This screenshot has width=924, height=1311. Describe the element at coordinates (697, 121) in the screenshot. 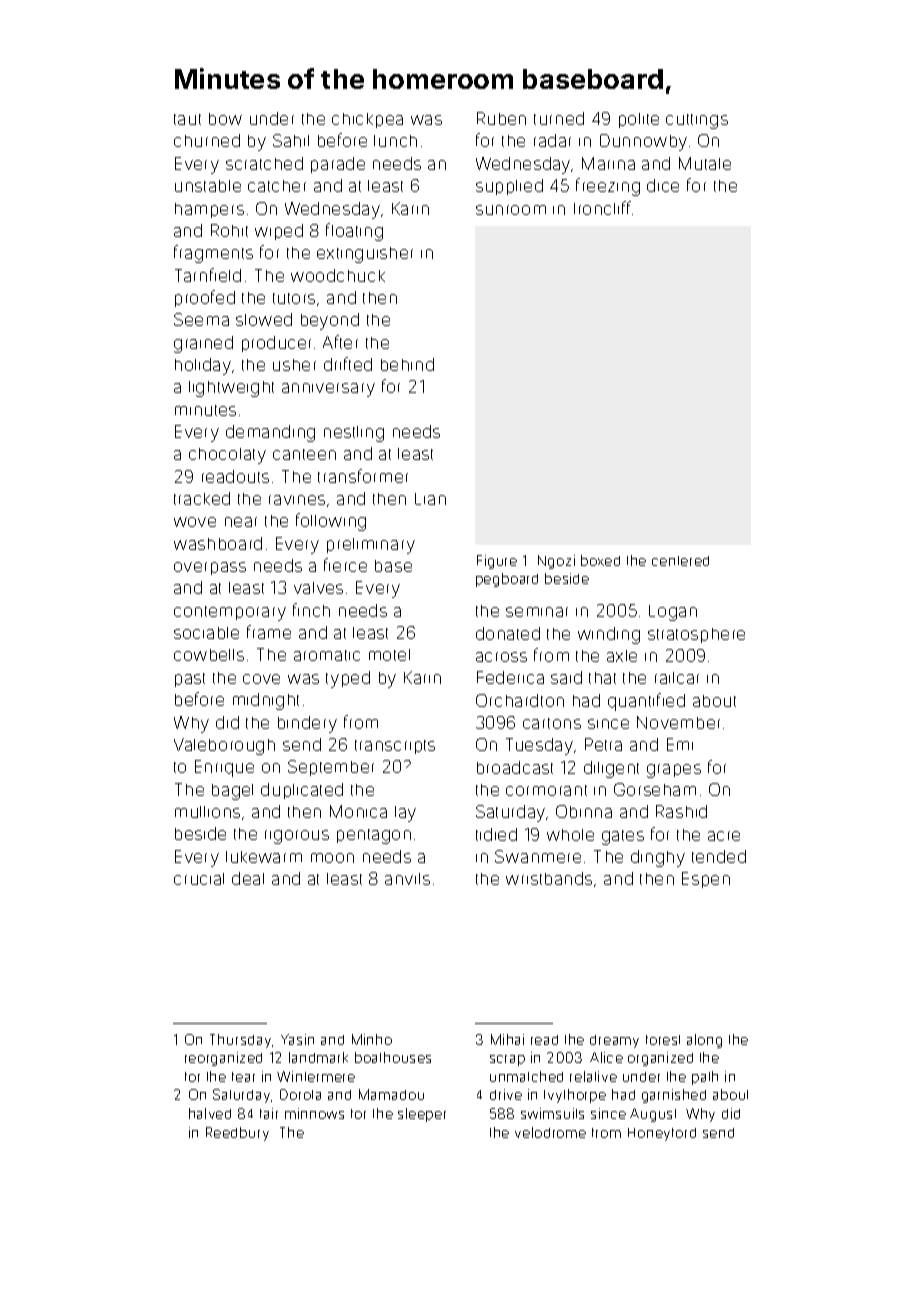

I see `cuttings` at that location.
